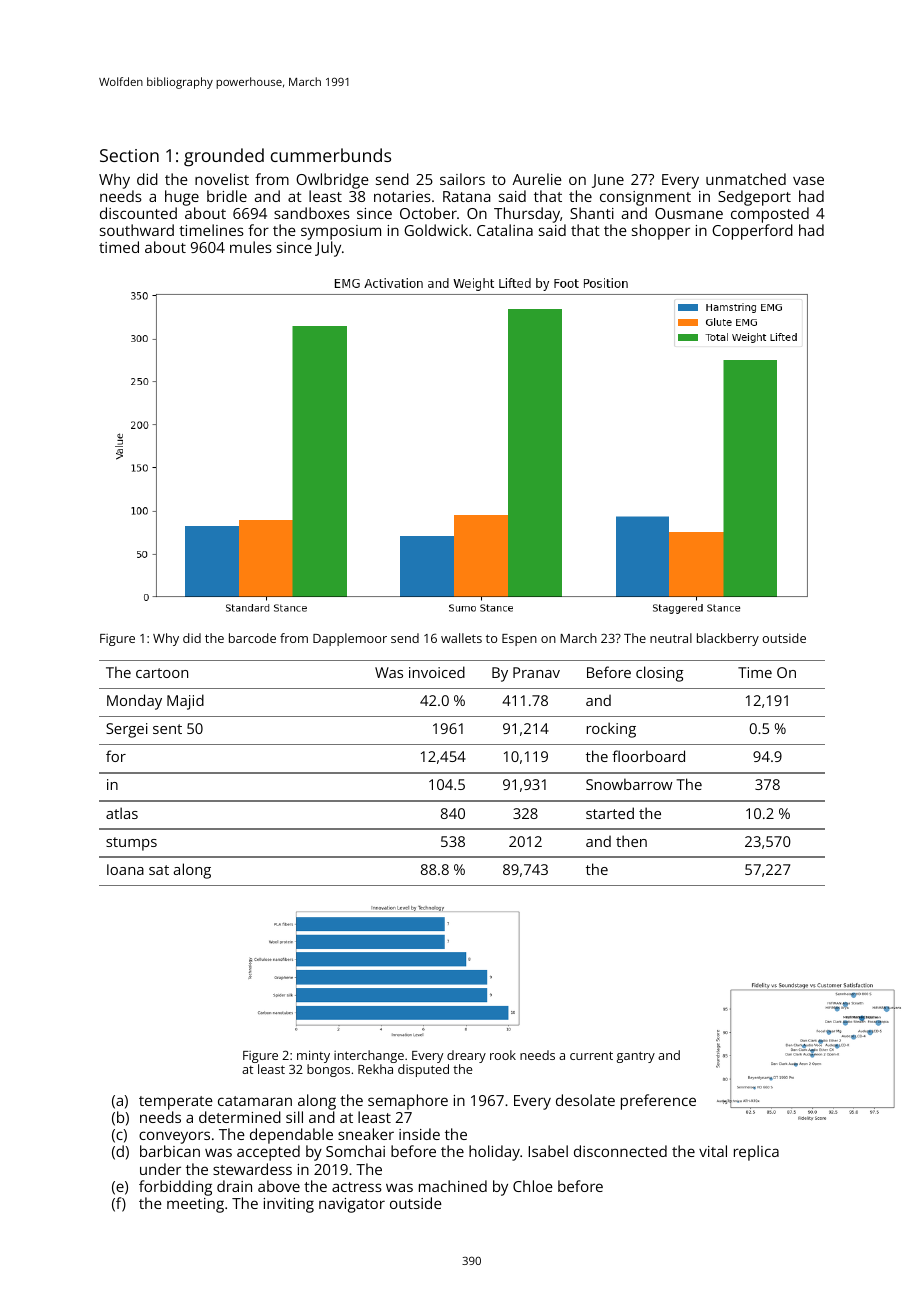 This document has width=924, height=1314. What do you see at coordinates (746, 179) in the document?
I see `unmatched` at bounding box center [746, 179].
